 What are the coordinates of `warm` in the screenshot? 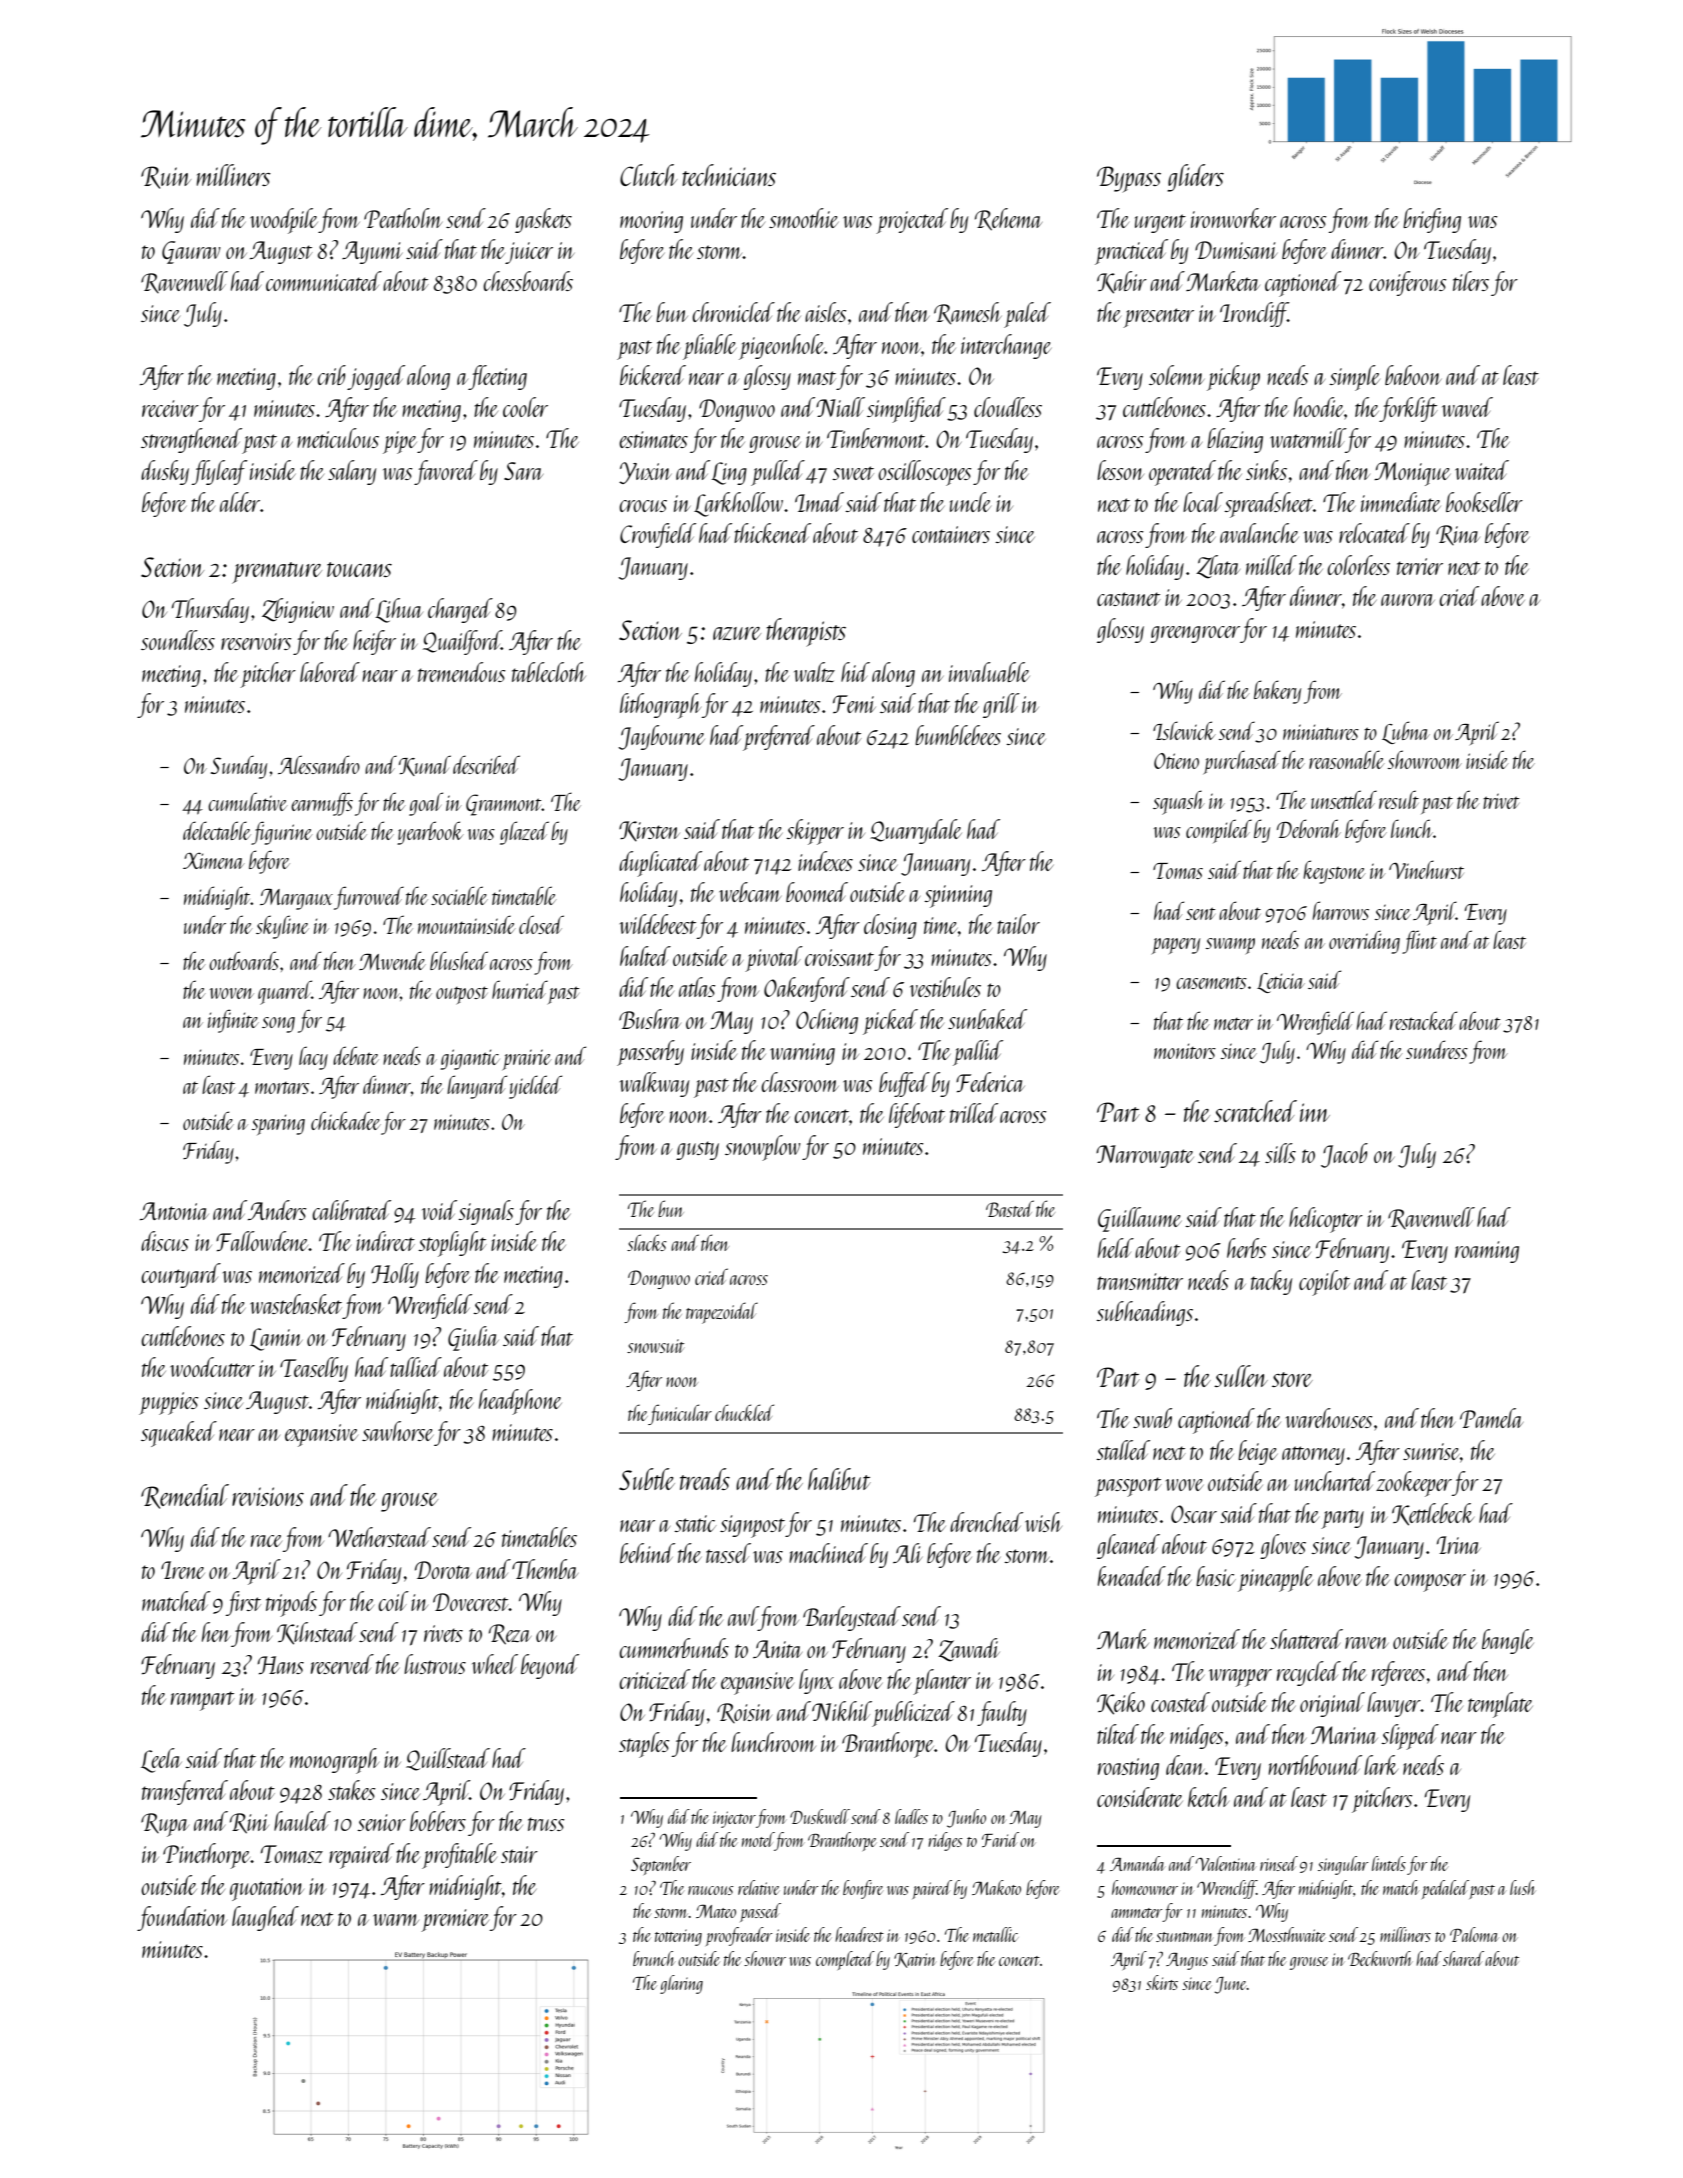 It's located at (396, 1920).
